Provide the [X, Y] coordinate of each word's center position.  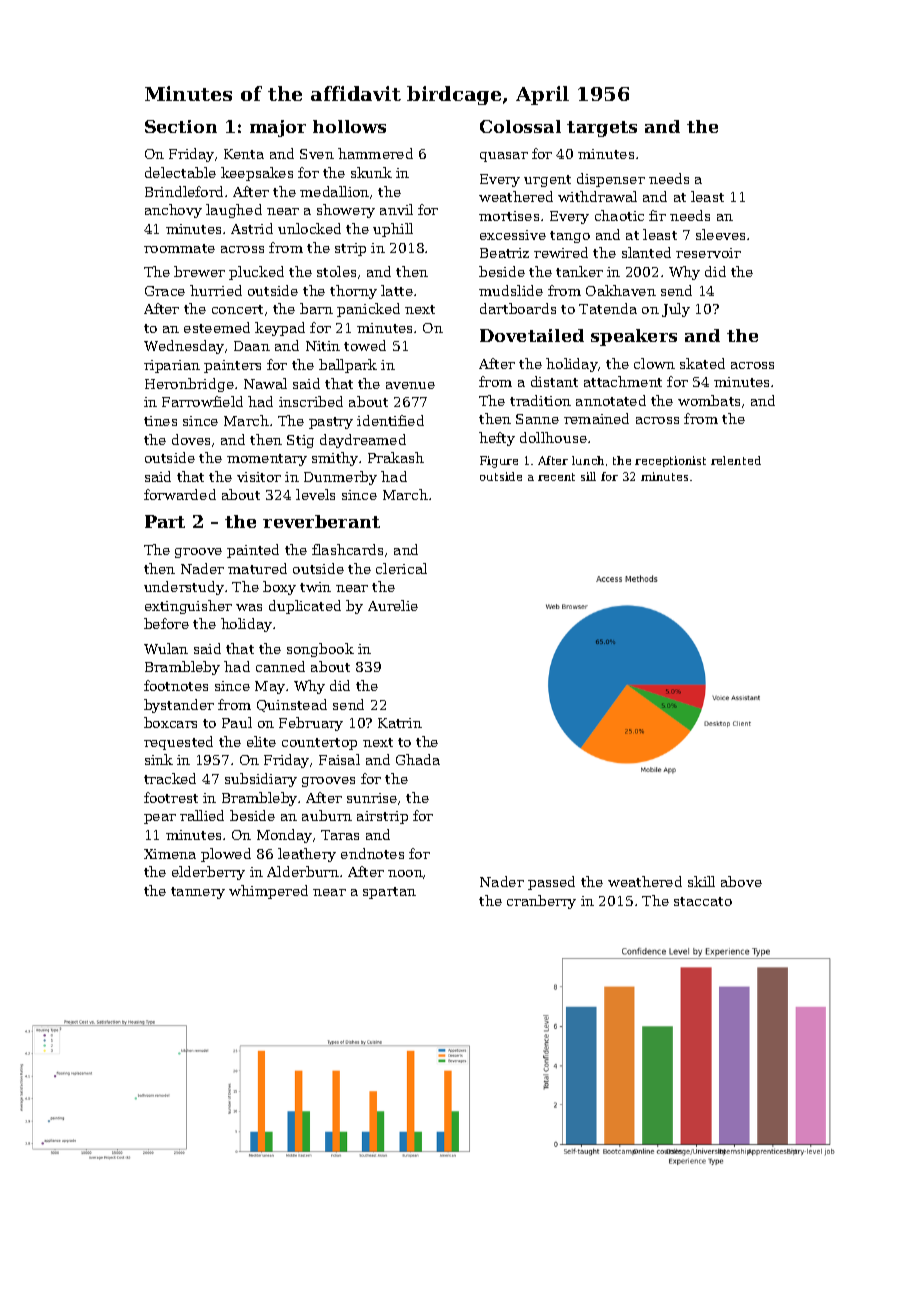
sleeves [720, 234]
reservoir [708, 253]
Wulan [166, 648]
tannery [198, 893]
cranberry [541, 902]
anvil [396, 209]
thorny [353, 292]
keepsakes [257, 174]
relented [736, 460]
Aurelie [393, 605]
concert [237, 309]
